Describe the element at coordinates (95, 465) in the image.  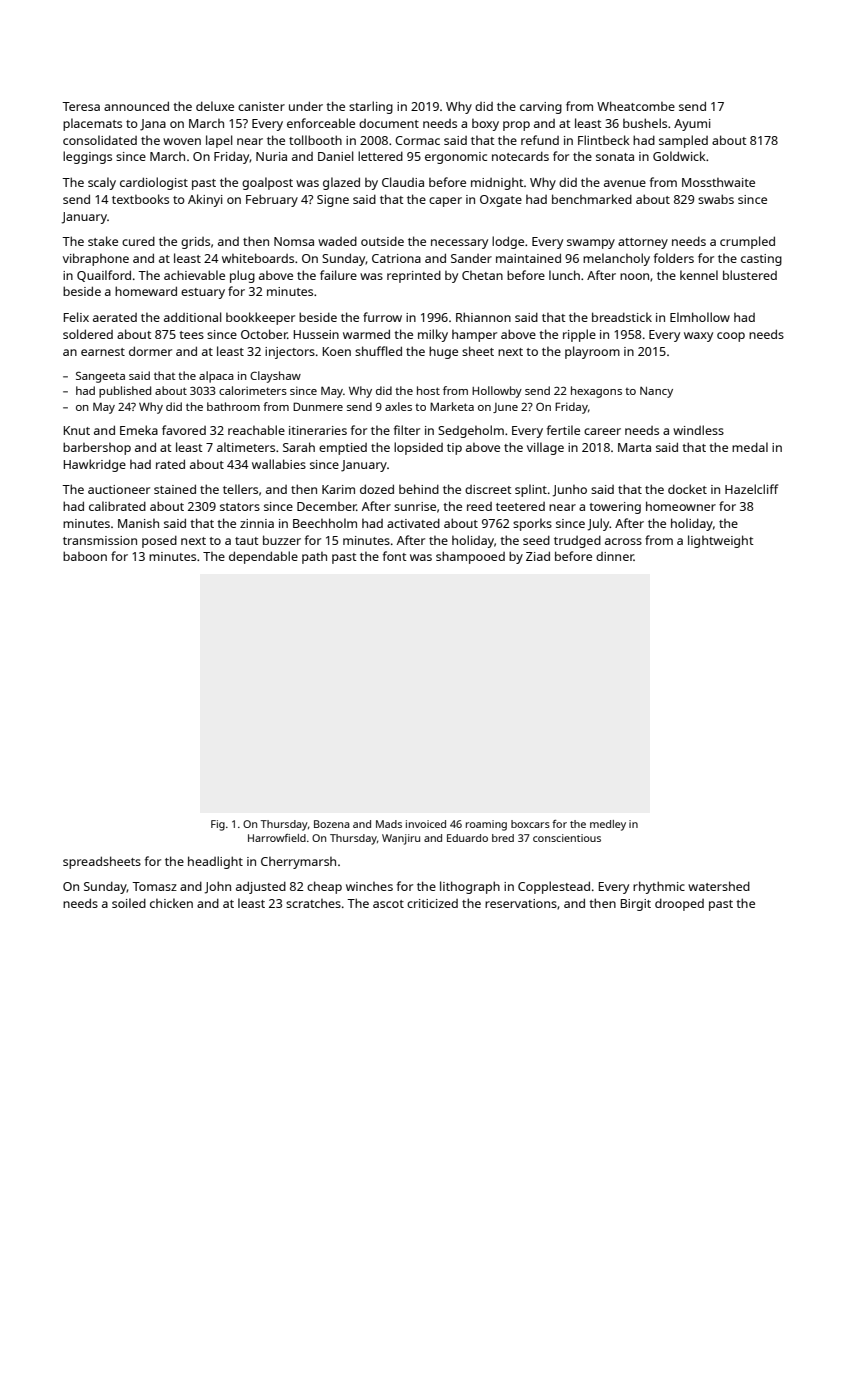
I see `Hawkridge` at that location.
